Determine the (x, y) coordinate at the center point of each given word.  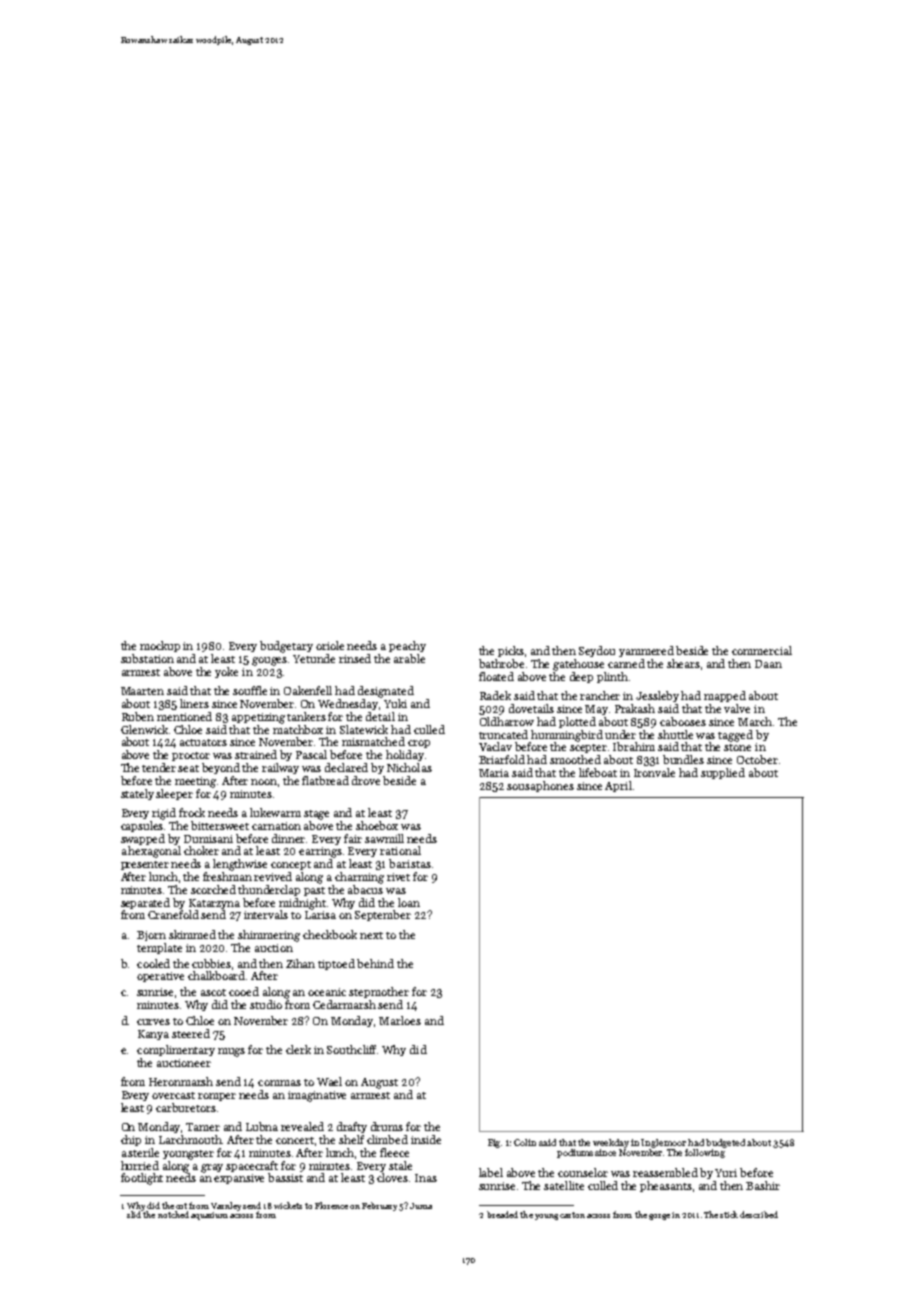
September (383, 915)
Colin (525, 1142)
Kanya (153, 1035)
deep (581, 677)
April (618, 786)
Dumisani (208, 839)
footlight (142, 1179)
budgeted (725, 1143)
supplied (723, 773)
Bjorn (151, 936)
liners (194, 703)
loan (409, 902)
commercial (762, 650)
